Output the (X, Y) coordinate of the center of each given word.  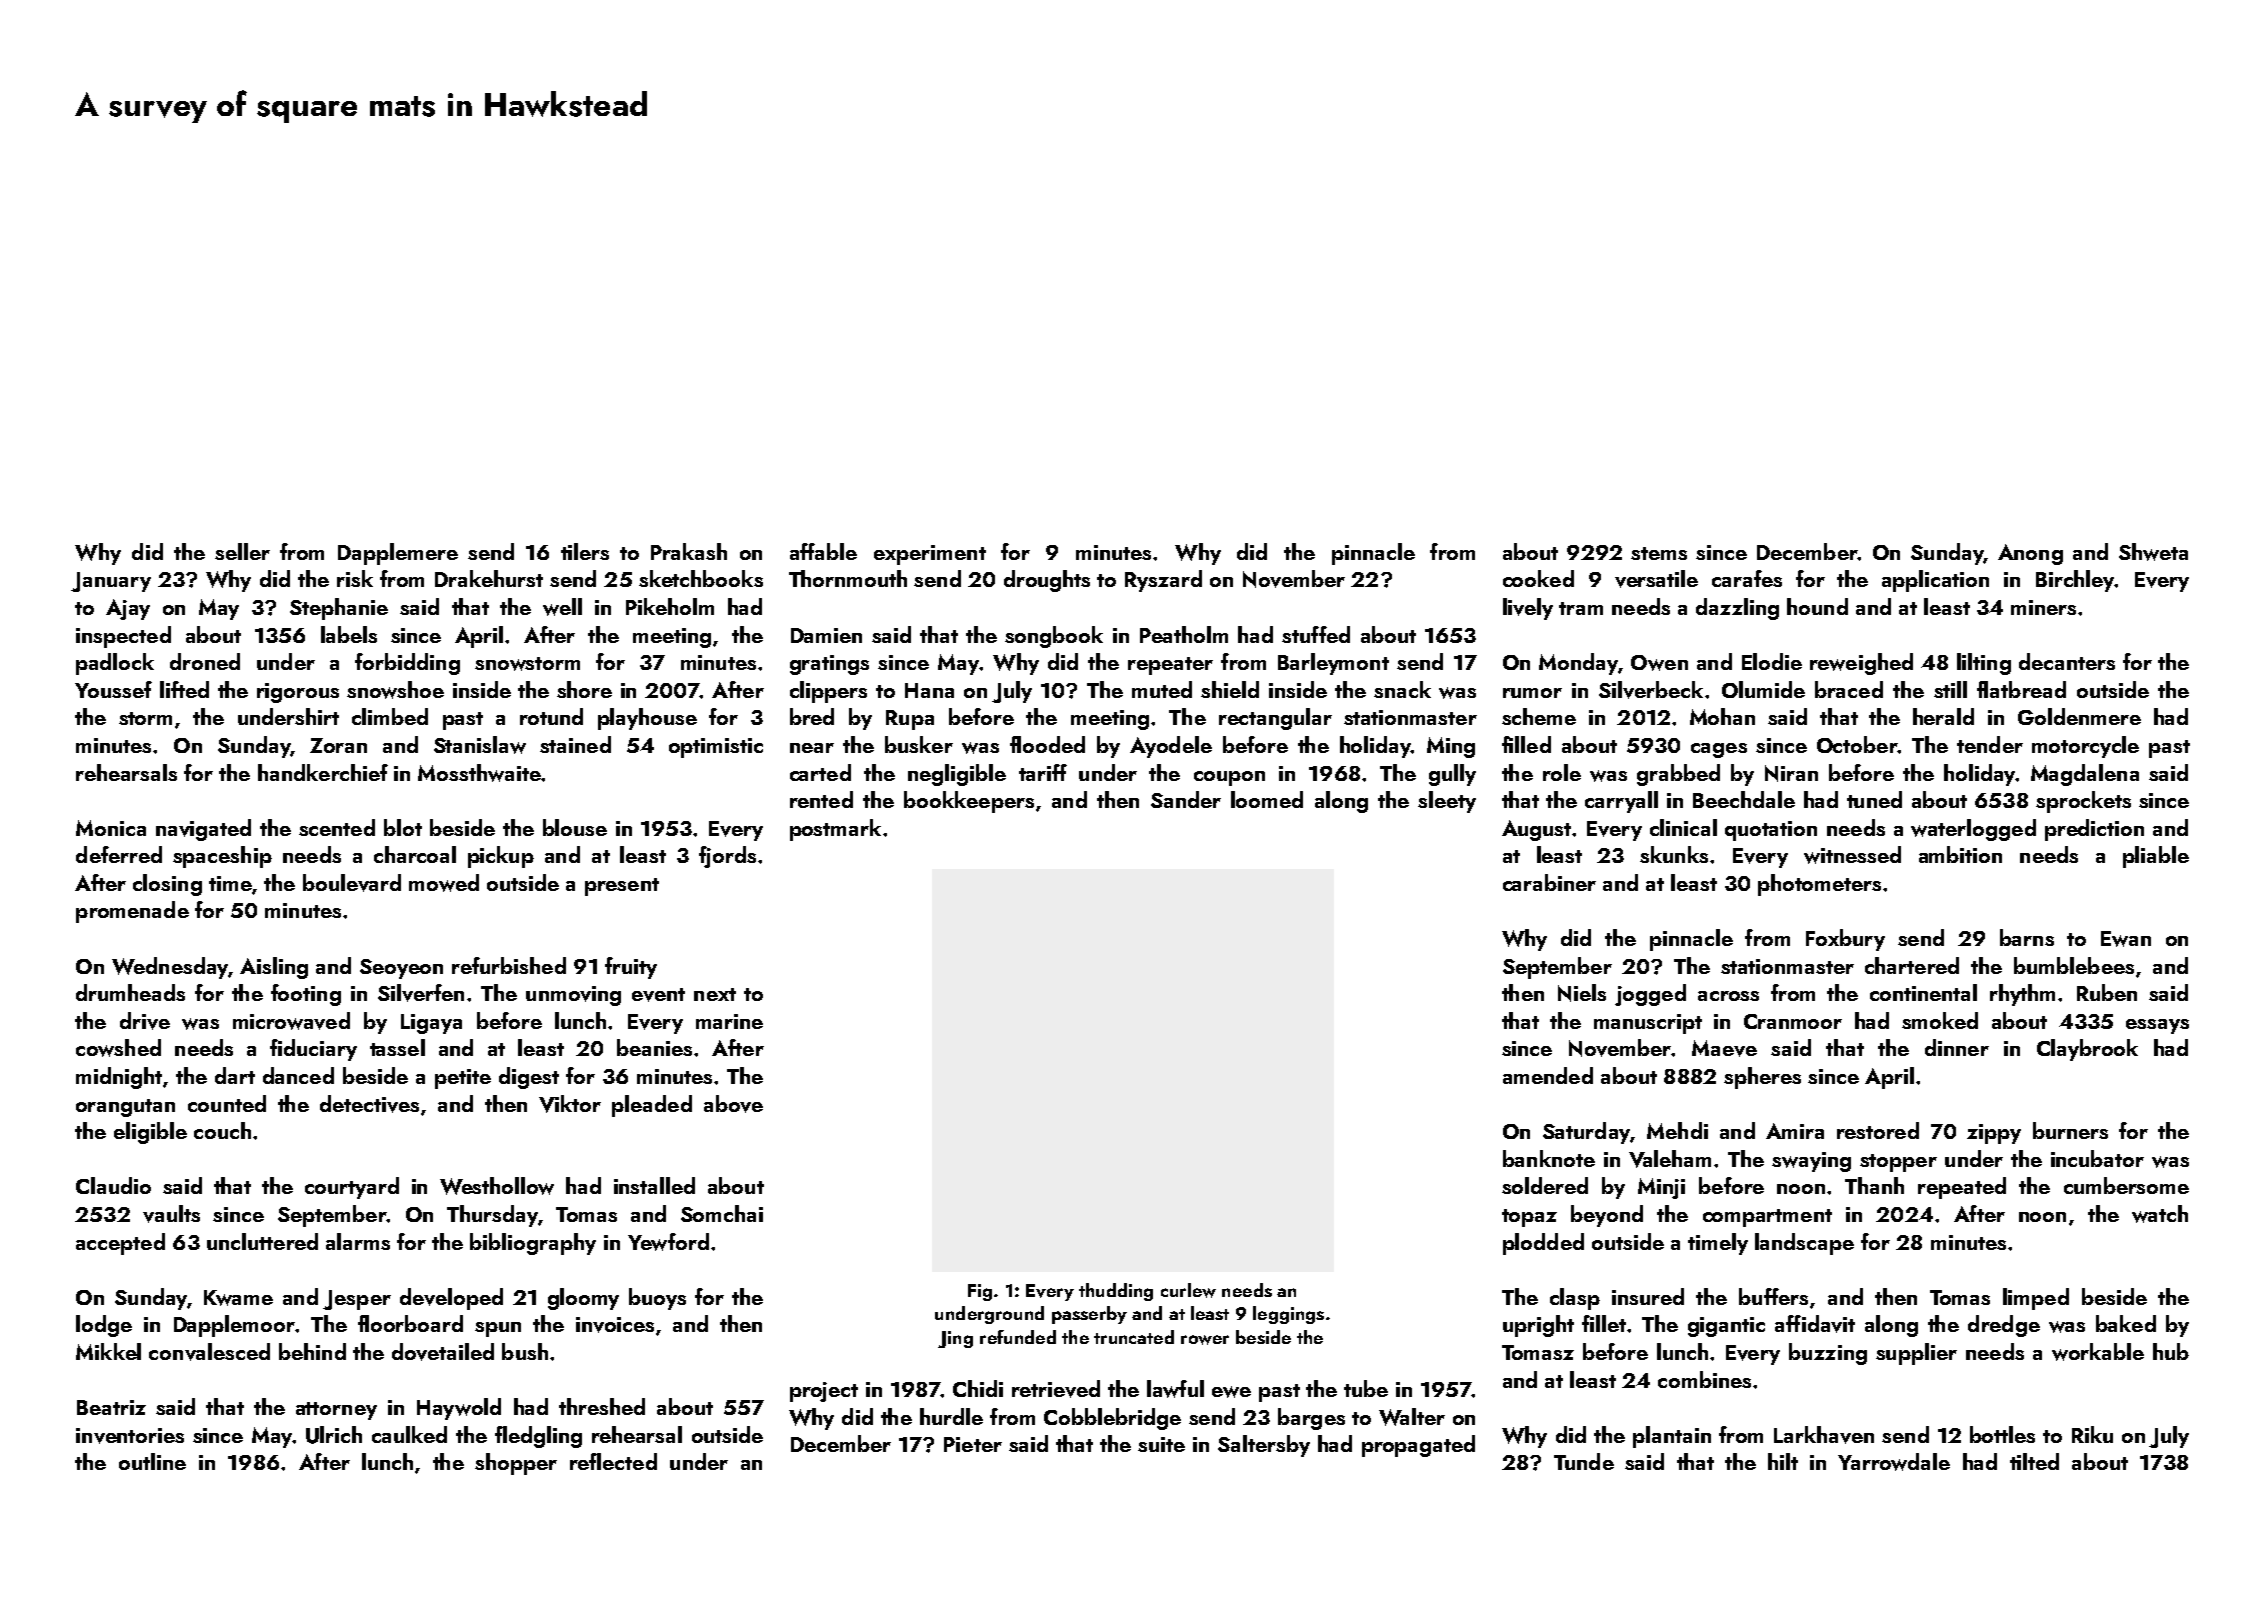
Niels (1582, 993)
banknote (1549, 1158)
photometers (1819, 885)
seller (242, 551)
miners (2043, 607)
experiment (930, 555)
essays (2157, 1026)
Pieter (973, 1444)
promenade (132, 912)
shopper (516, 1464)
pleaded (652, 1106)
